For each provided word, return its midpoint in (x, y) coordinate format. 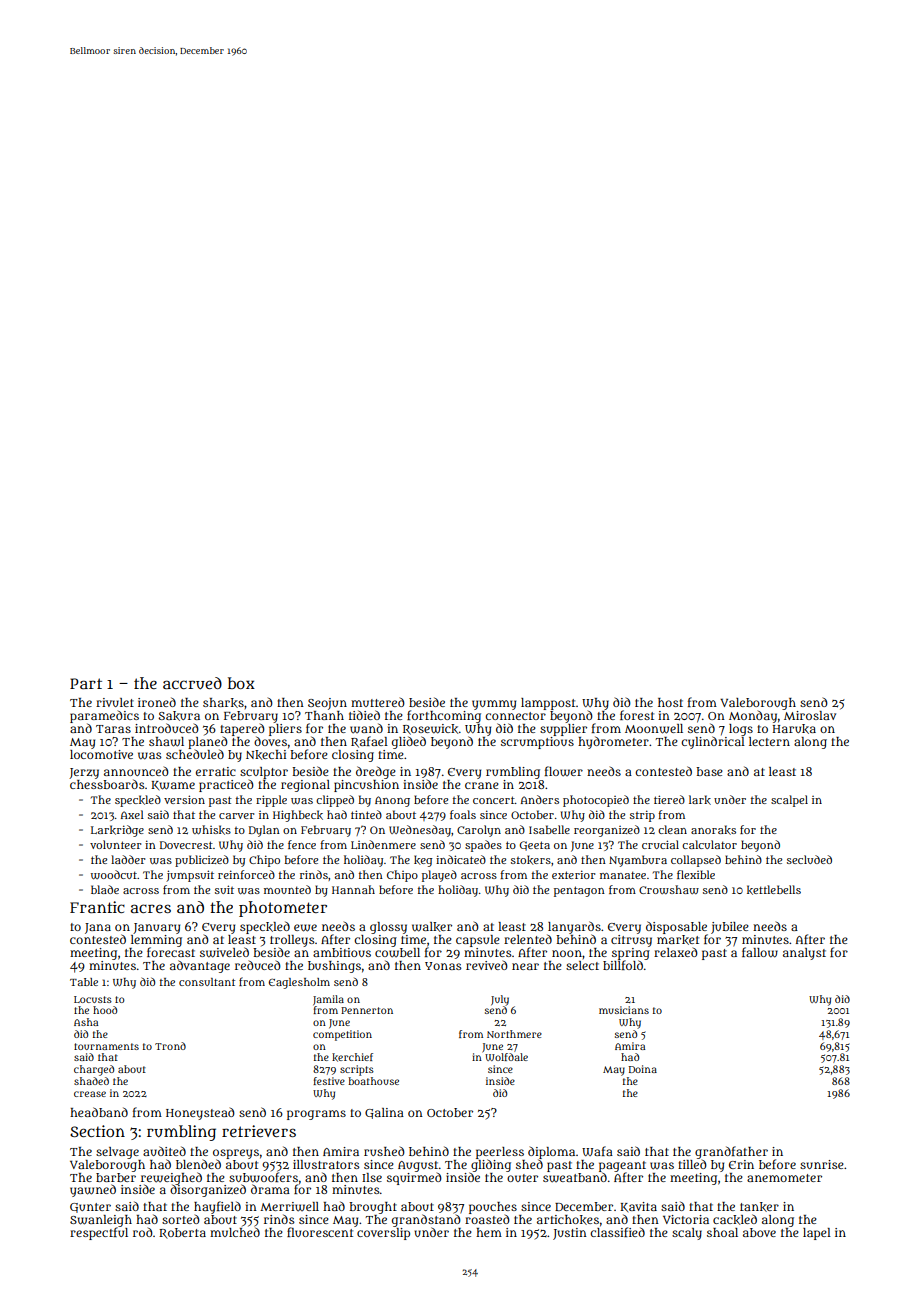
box (241, 683)
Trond (170, 1046)
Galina (384, 1113)
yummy (494, 705)
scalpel (789, 801)
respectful (99, 1233)
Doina (643, 1069)
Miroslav (810, 715)
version (184, 799)
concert (494, 800)
